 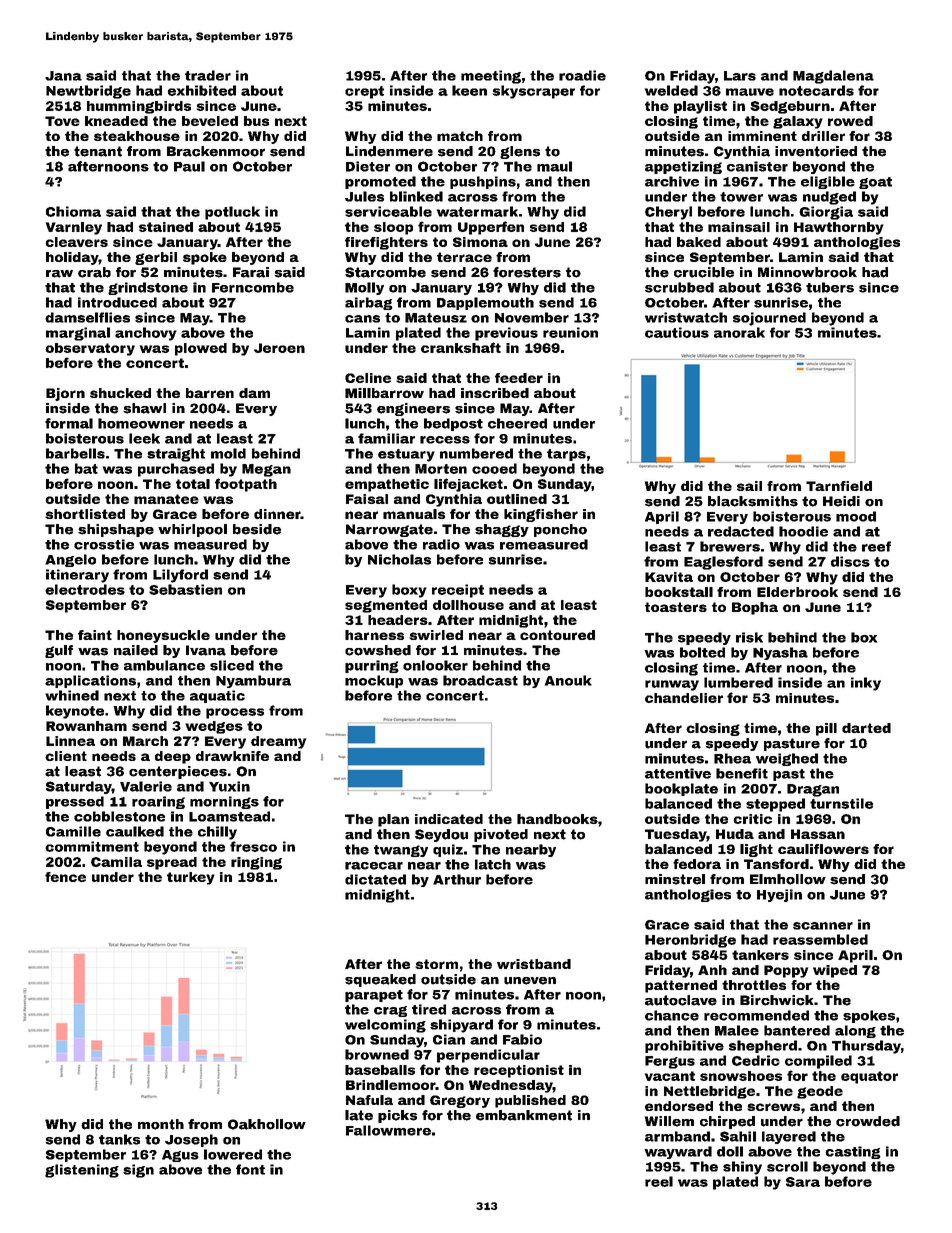 I want to click on reunion, so click(x=570, y=332).
